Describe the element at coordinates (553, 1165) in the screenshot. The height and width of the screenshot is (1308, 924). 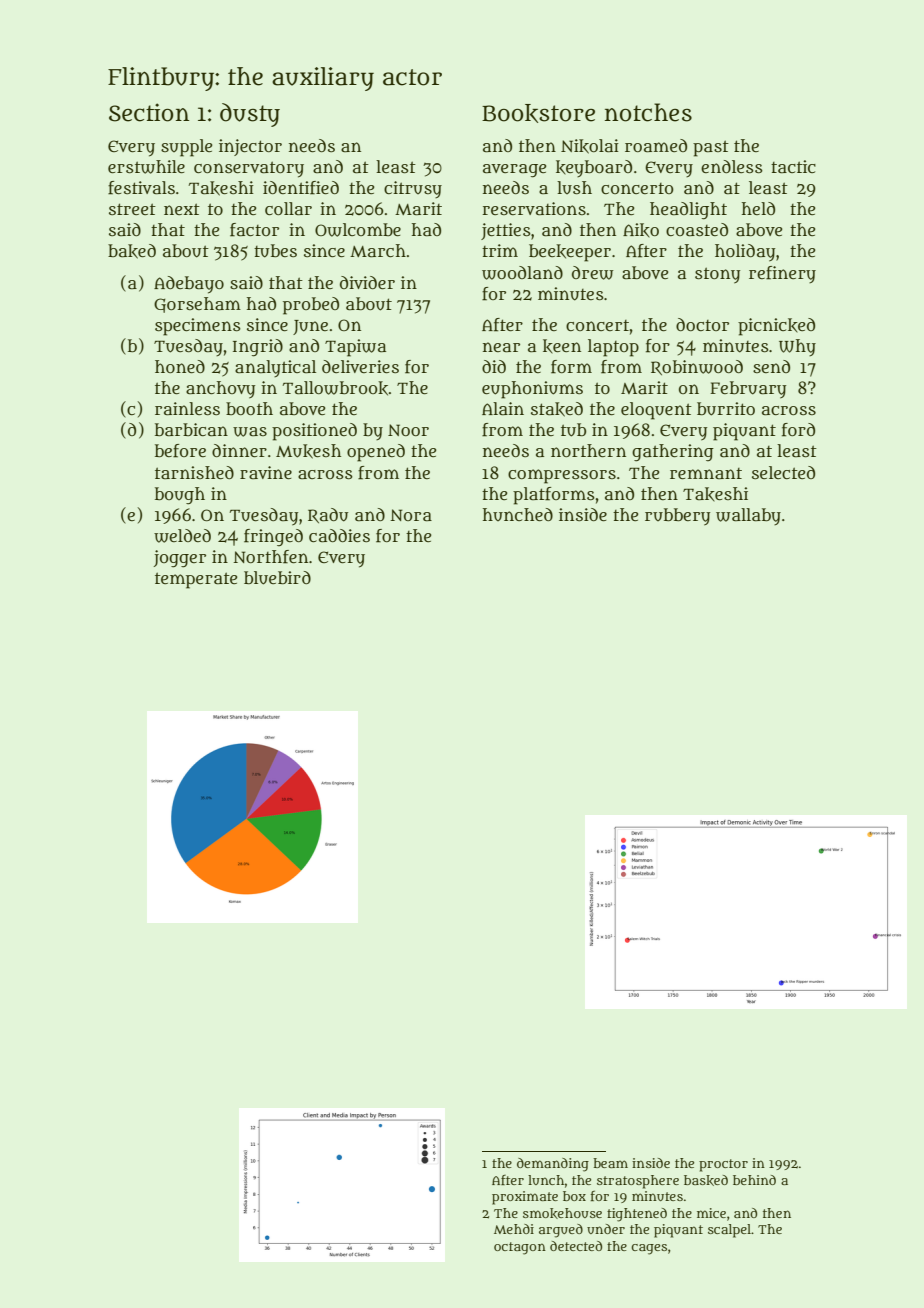
I see `demanding` at that location.
